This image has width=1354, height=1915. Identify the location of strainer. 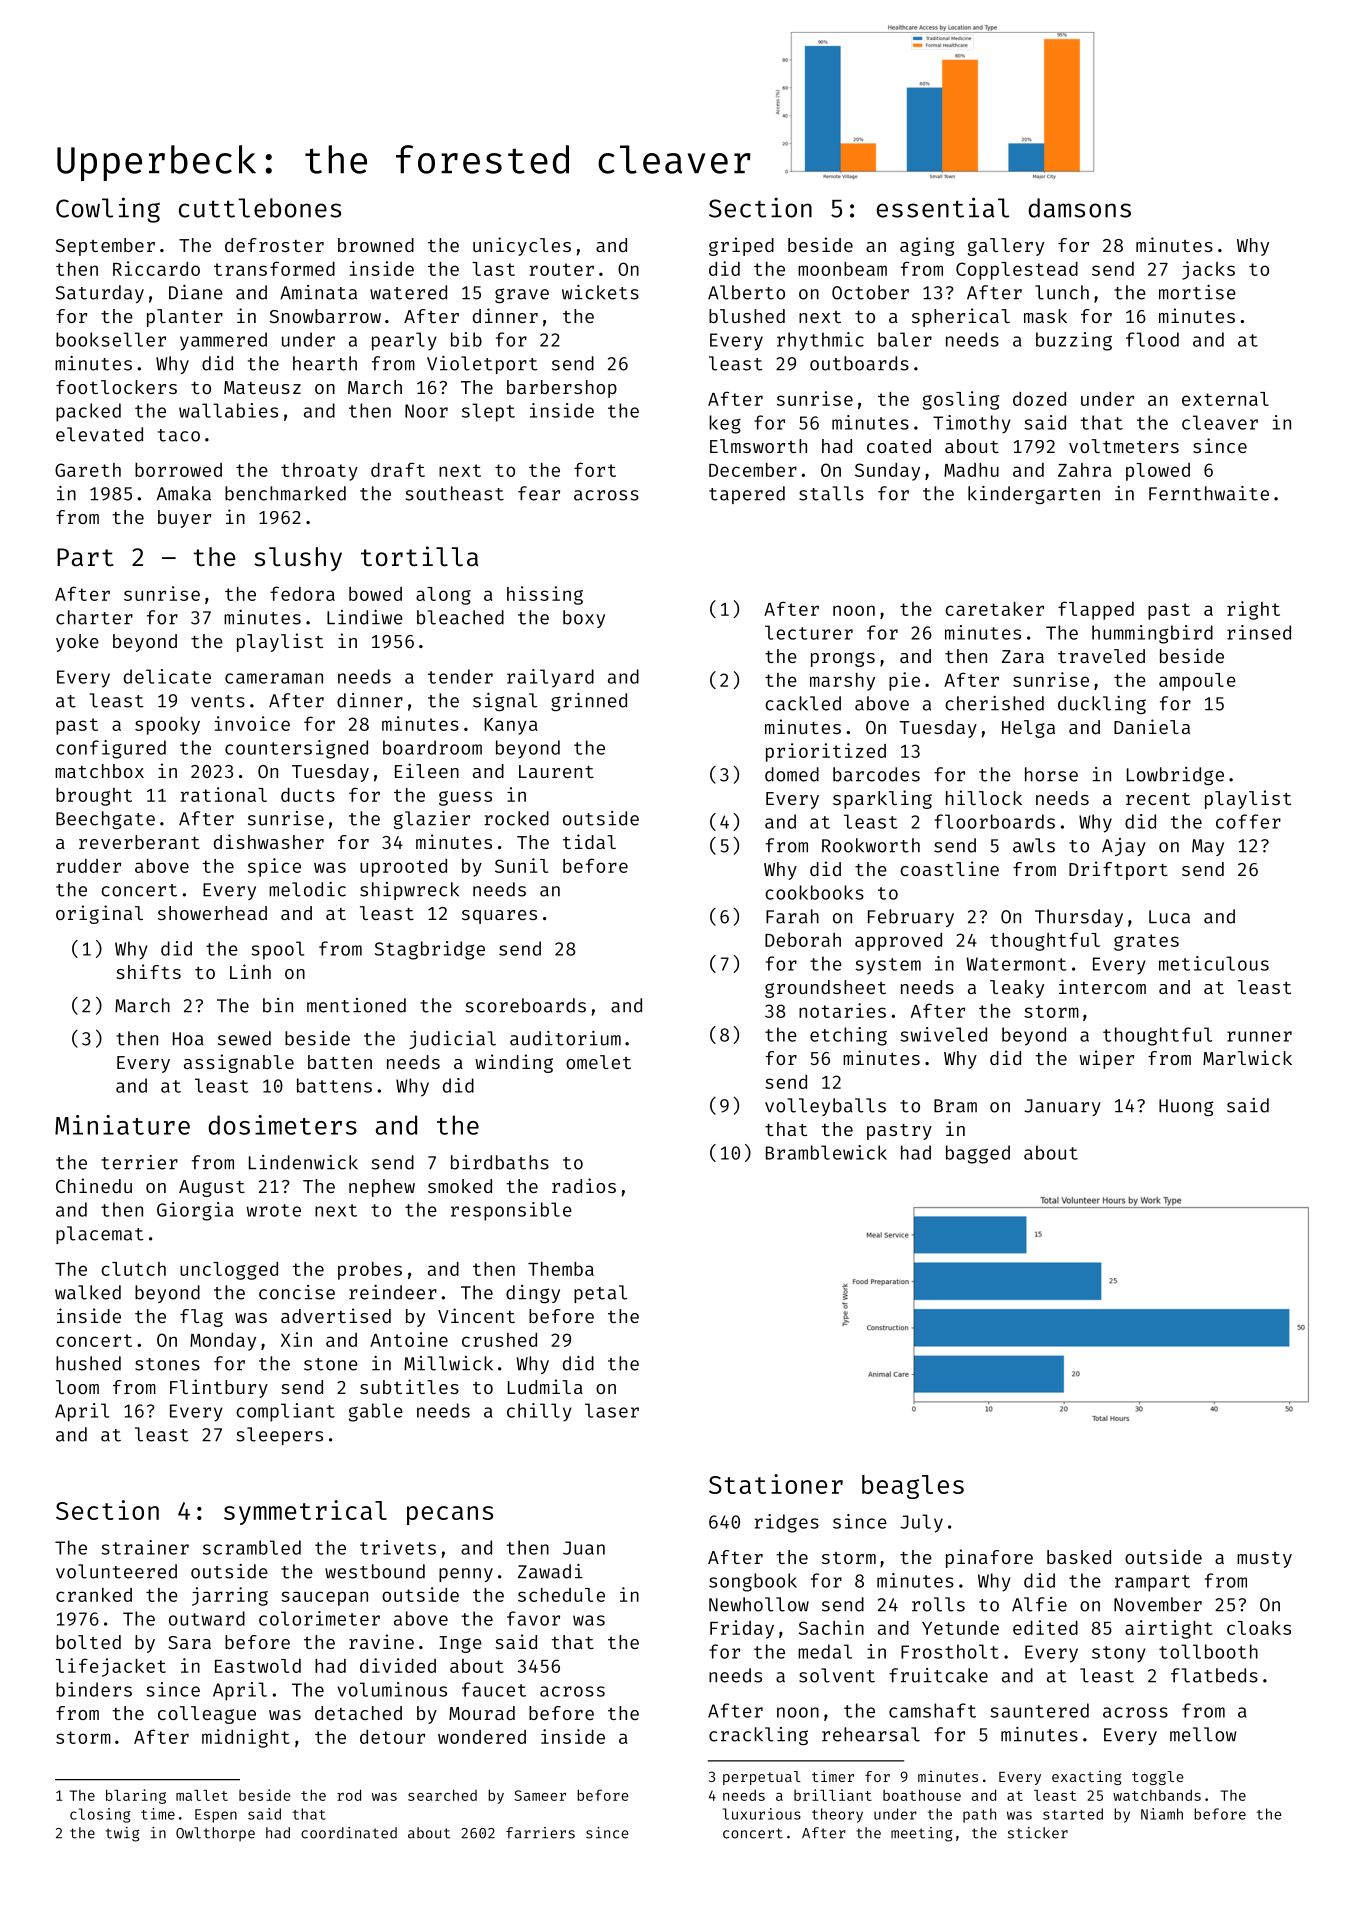
(145, 1547).
